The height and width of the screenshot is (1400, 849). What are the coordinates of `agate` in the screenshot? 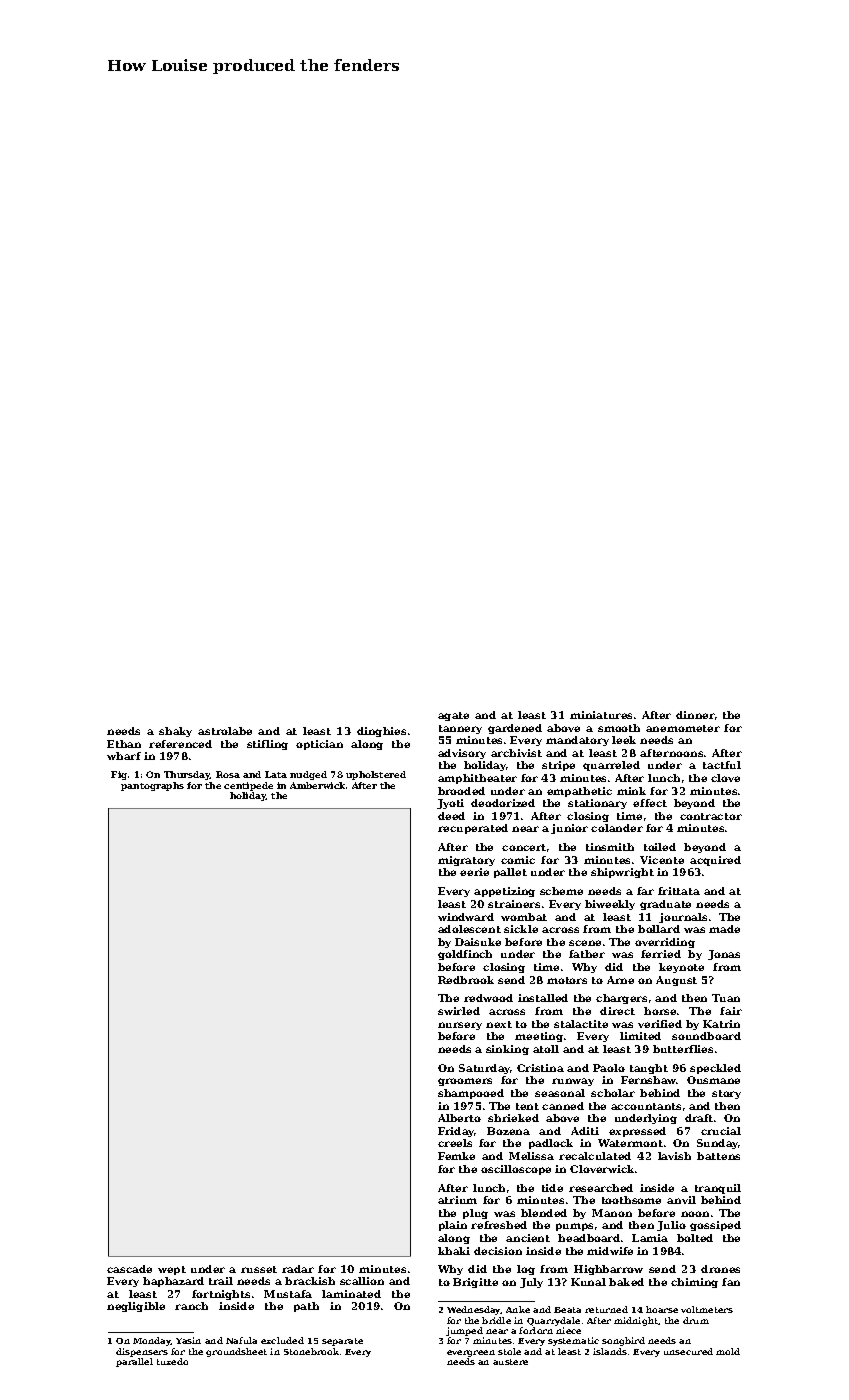 It's located at (453, 716).
